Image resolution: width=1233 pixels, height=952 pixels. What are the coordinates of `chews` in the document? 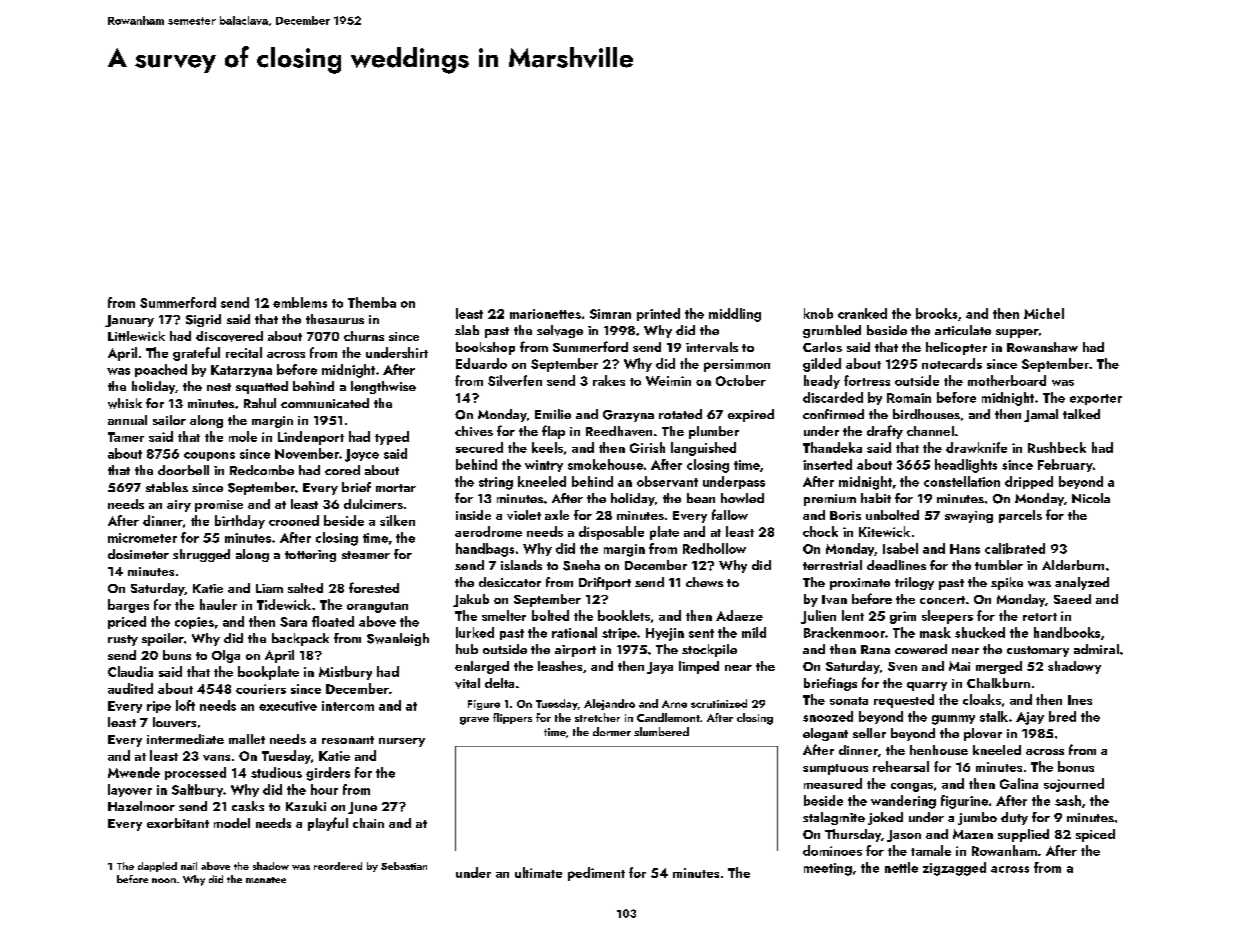 It's located at (704, 582).
